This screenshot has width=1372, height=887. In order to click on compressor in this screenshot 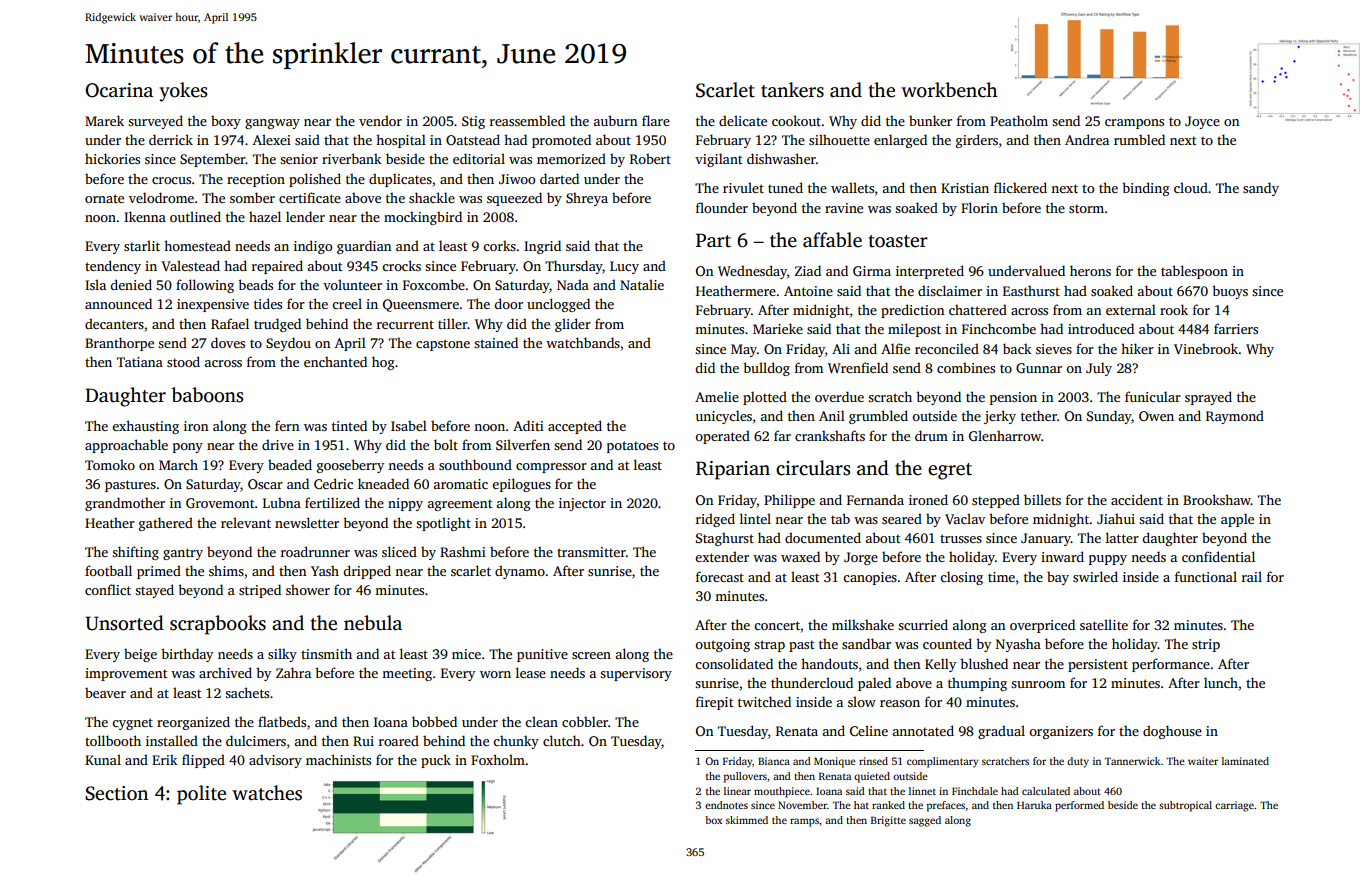, I will do `click(551, 468)`.
